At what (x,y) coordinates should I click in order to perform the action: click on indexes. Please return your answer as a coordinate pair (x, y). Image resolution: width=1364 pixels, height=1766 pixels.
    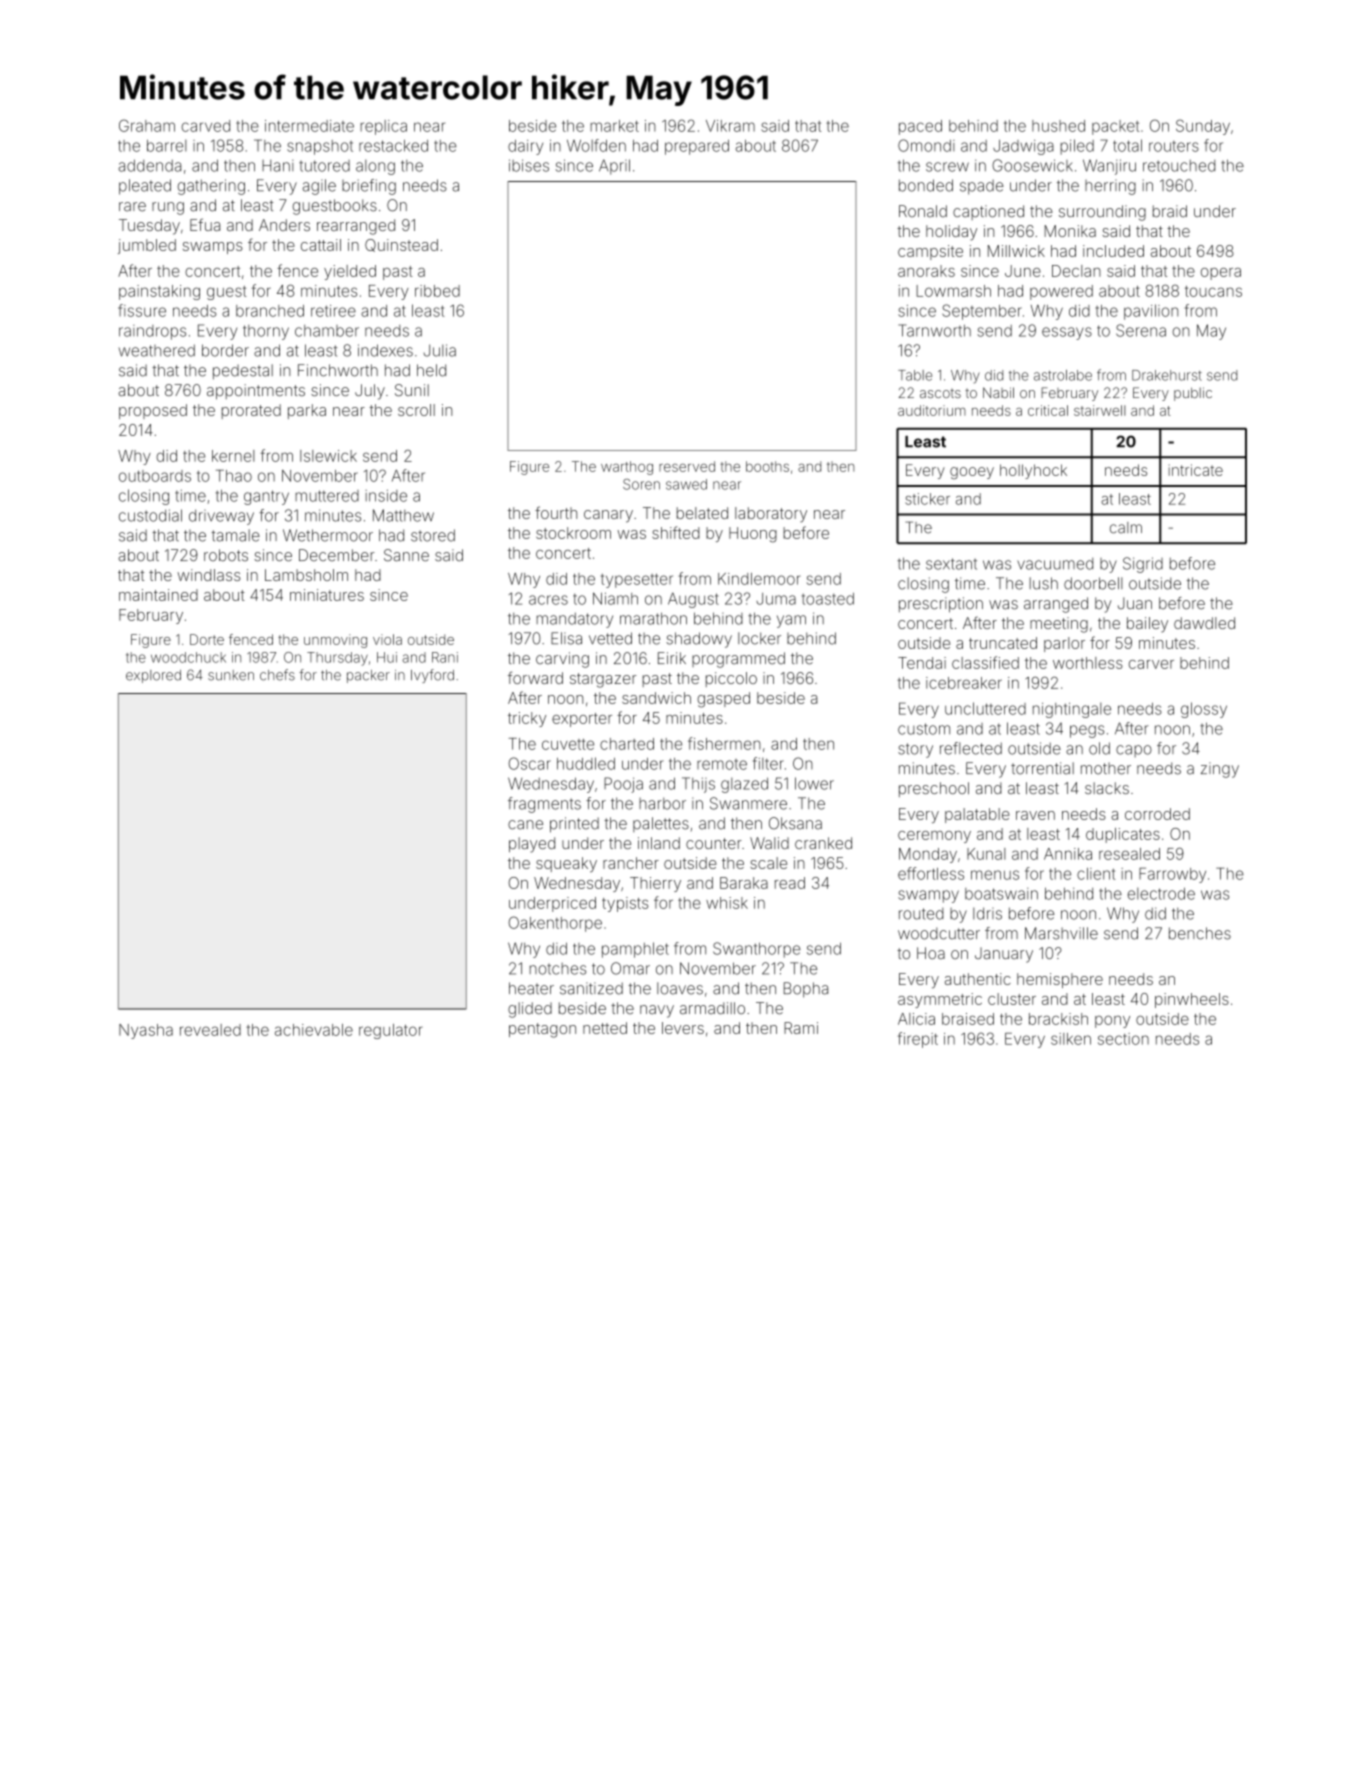
    Looking at the image, I should click on (385, 350).
